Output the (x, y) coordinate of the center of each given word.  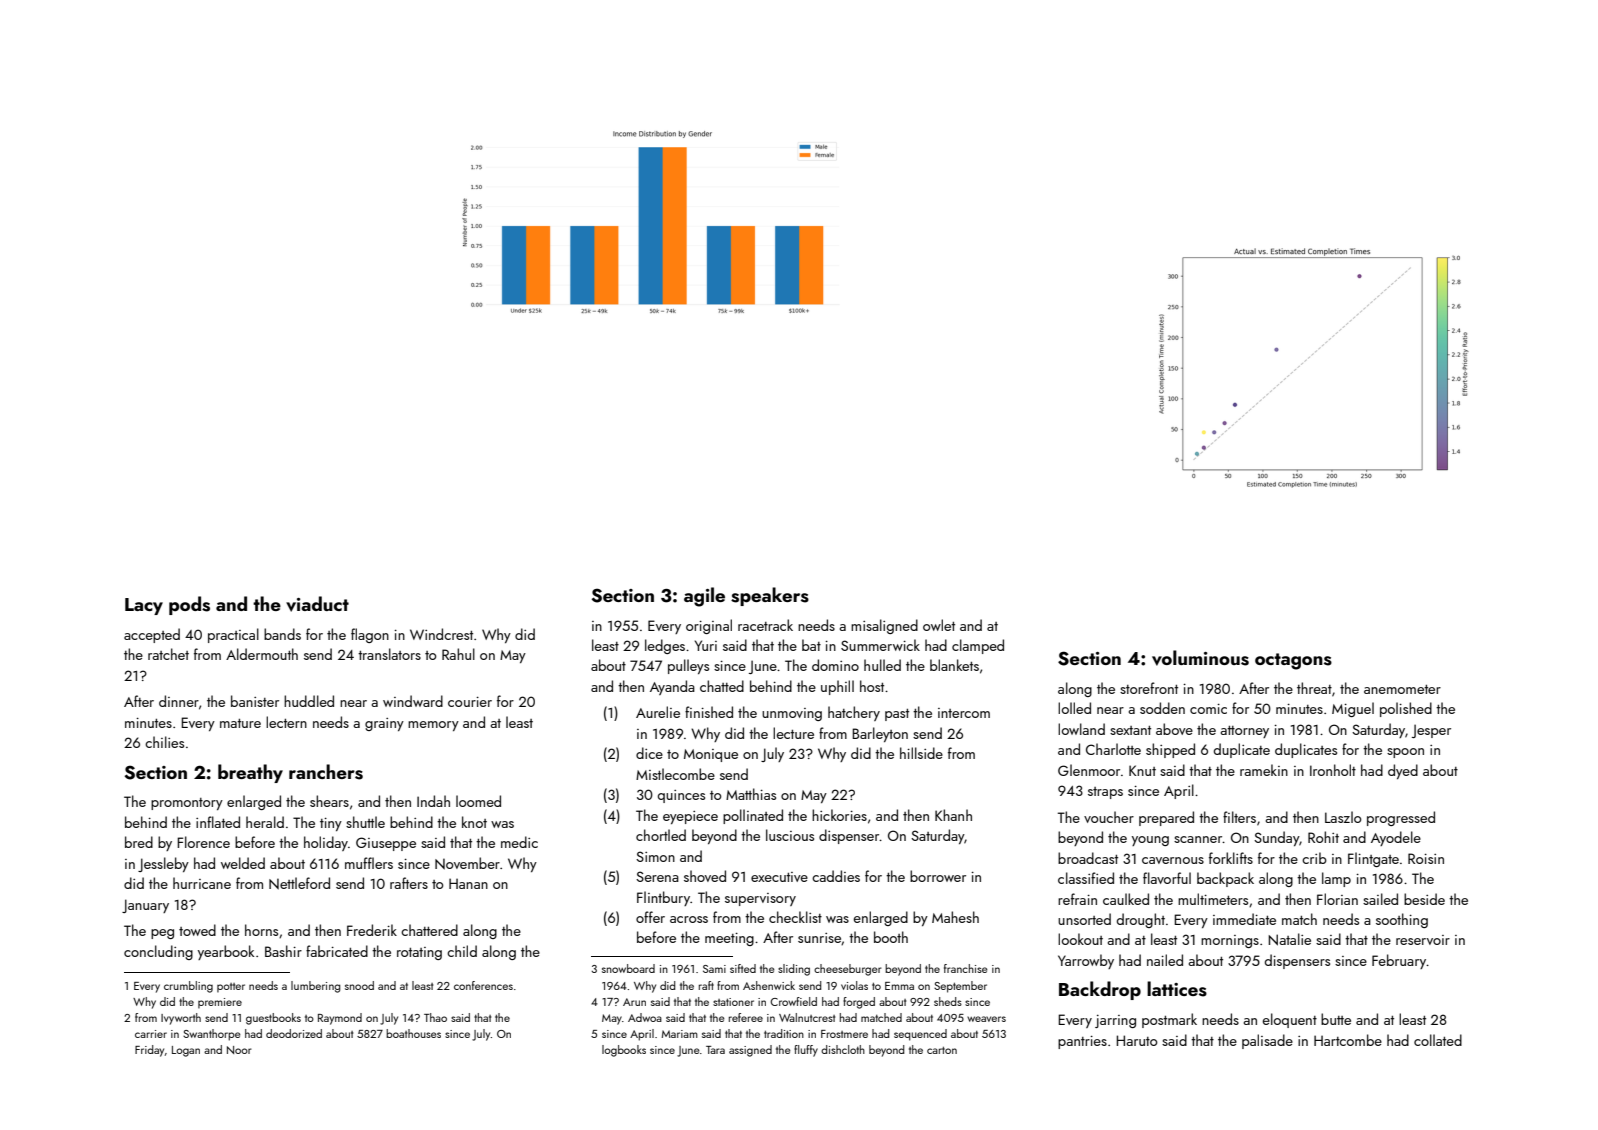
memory (433, 726)
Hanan (468, 883)
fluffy (806, 1051)
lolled (1074, 708)
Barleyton (880, 734)
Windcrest (441, 634)
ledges (665, 646)
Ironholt (1333, 770)
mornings (1230, 941)
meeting (729, 939)
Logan (186, 1051)
